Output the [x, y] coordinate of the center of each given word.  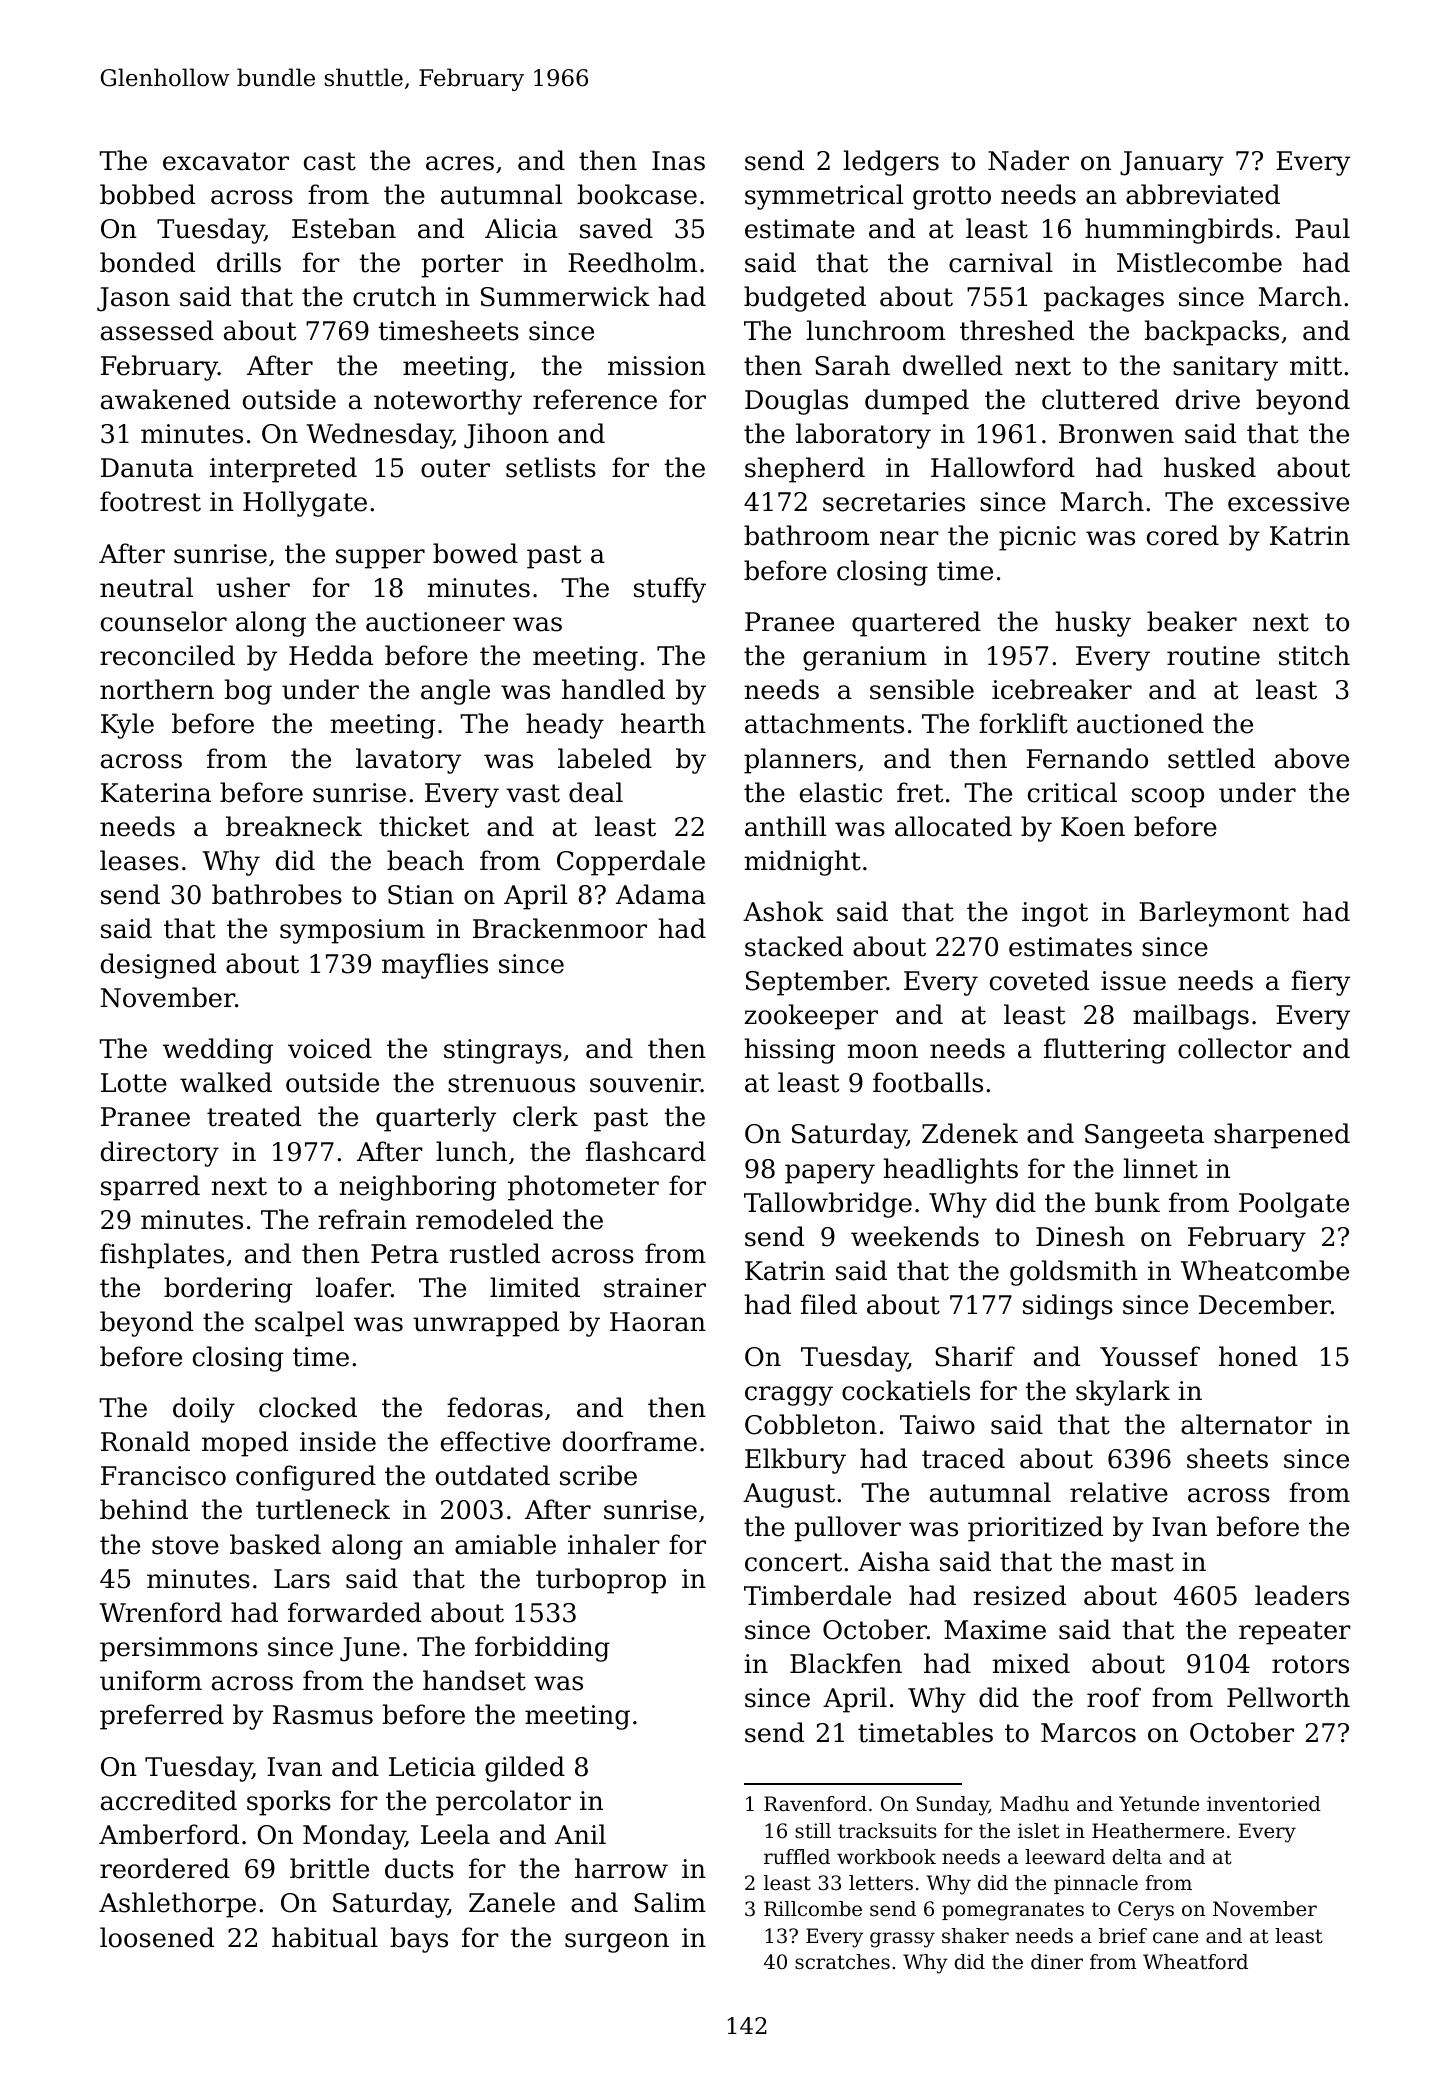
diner [1057, 1962]
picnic [1037, 538]
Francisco [163, 1476]
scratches [842, 1962]
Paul [1322, 228]
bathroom [806, 535]
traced [963, 1458]
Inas [678, 161]
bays [419, 1940]
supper [380, 559]
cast [330, 161]
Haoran [658, 1322]
